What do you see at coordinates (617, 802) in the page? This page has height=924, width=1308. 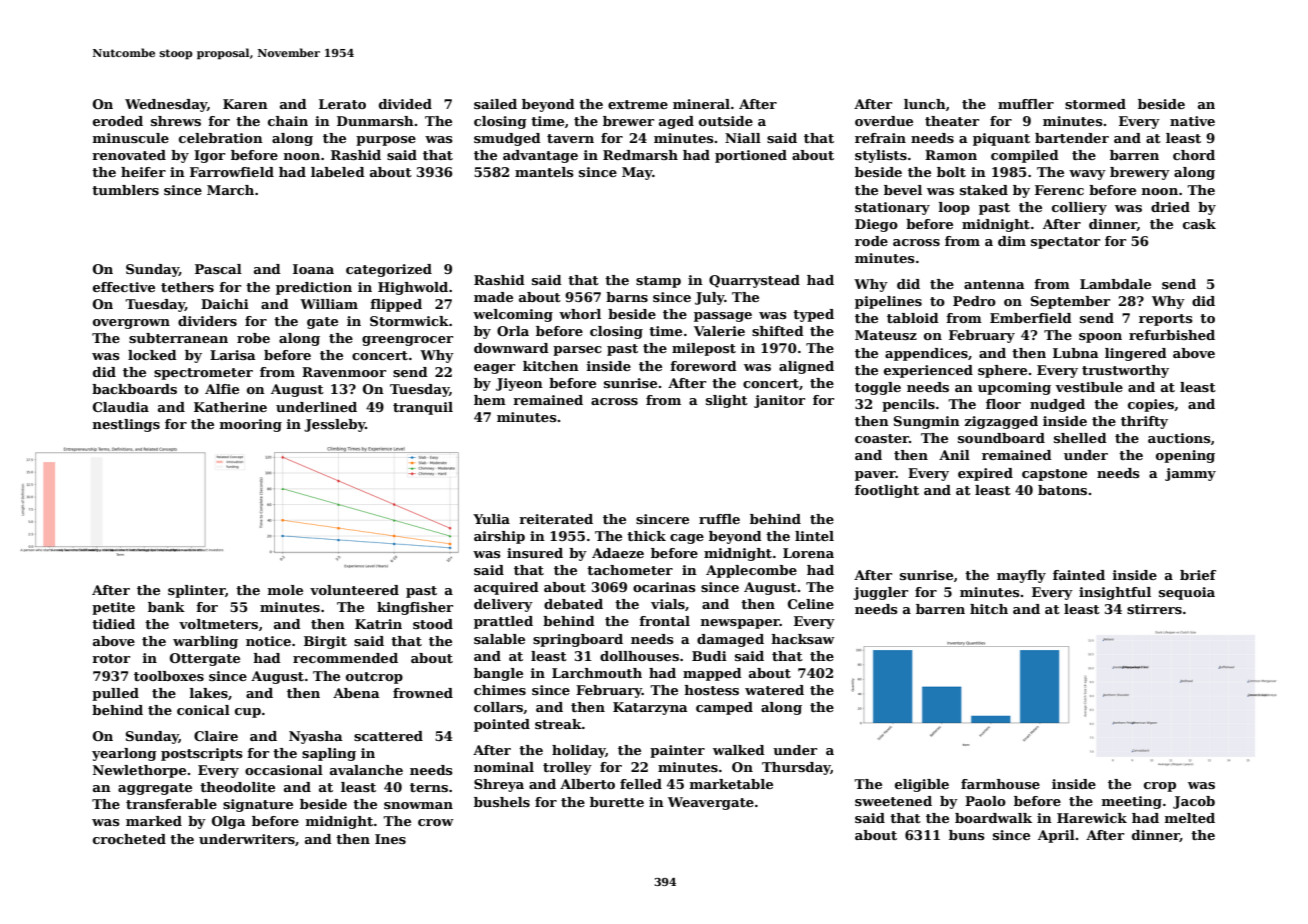 I see `burette` at bounding box center [617, 802].
